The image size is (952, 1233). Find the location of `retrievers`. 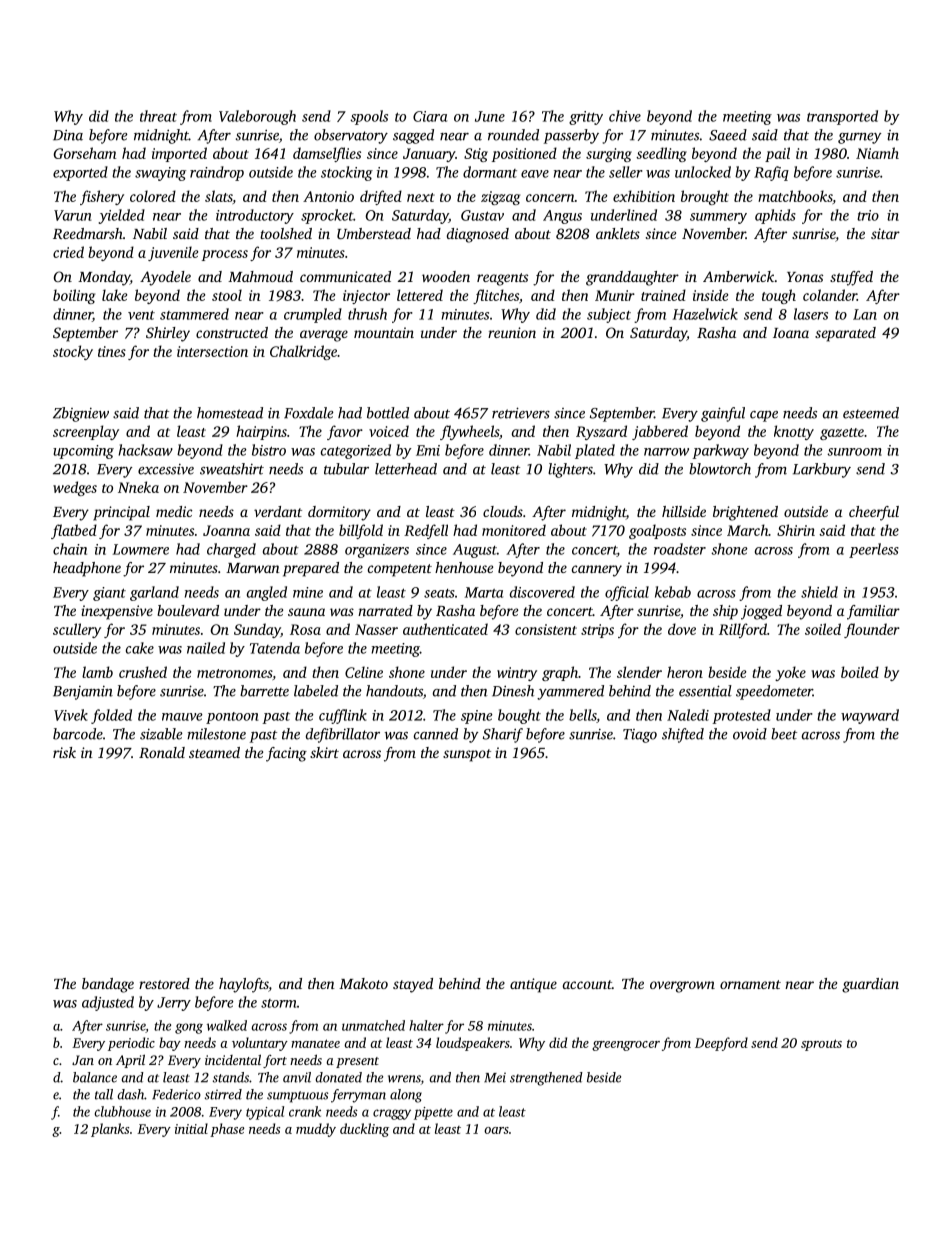

retrievers is located at coordinates (521, 413).
